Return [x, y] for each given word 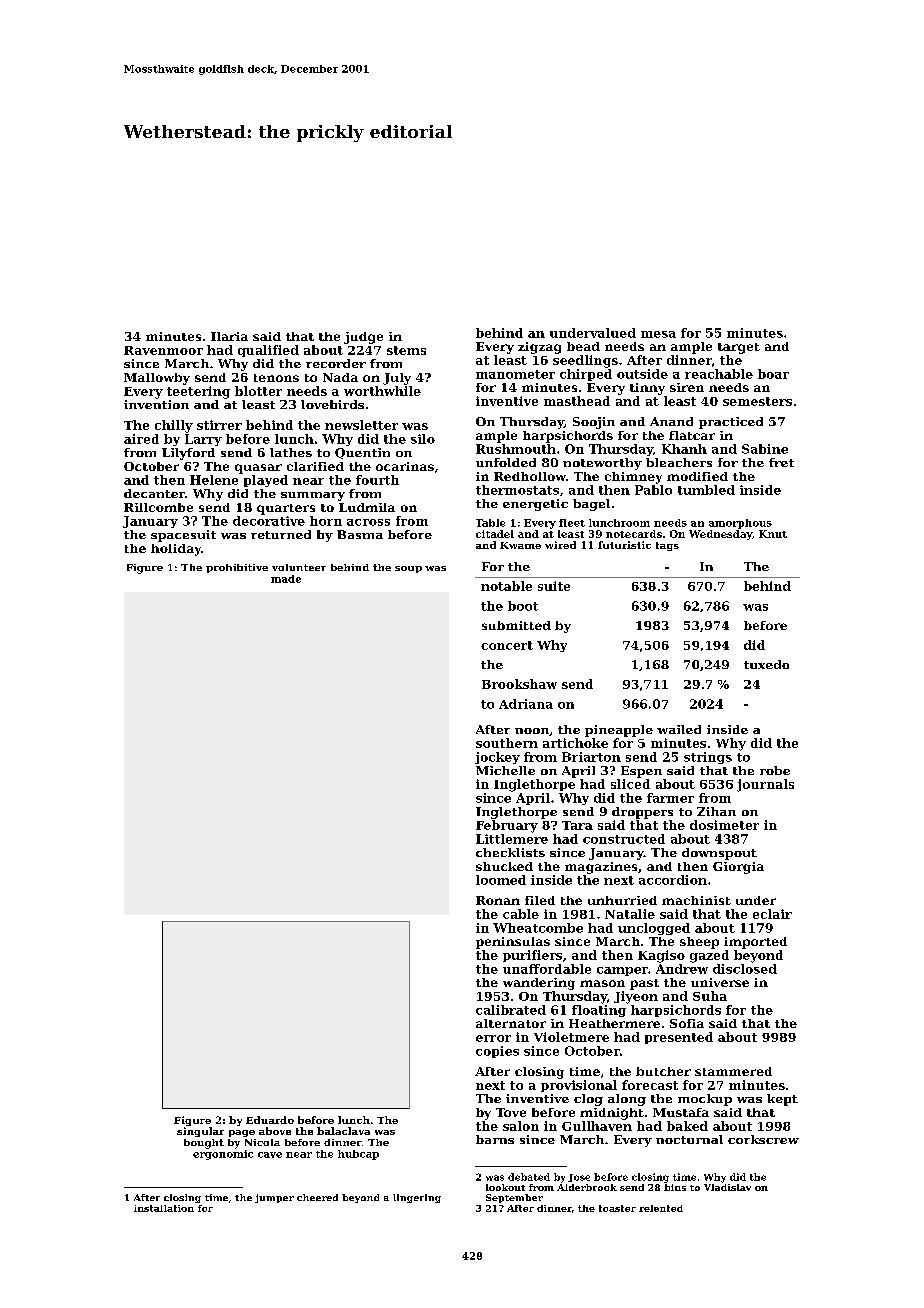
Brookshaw [519, 684]
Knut [773, 534]
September [514, 1198]
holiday [176, 550]
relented [661, 1208]
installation [164, 1208]
